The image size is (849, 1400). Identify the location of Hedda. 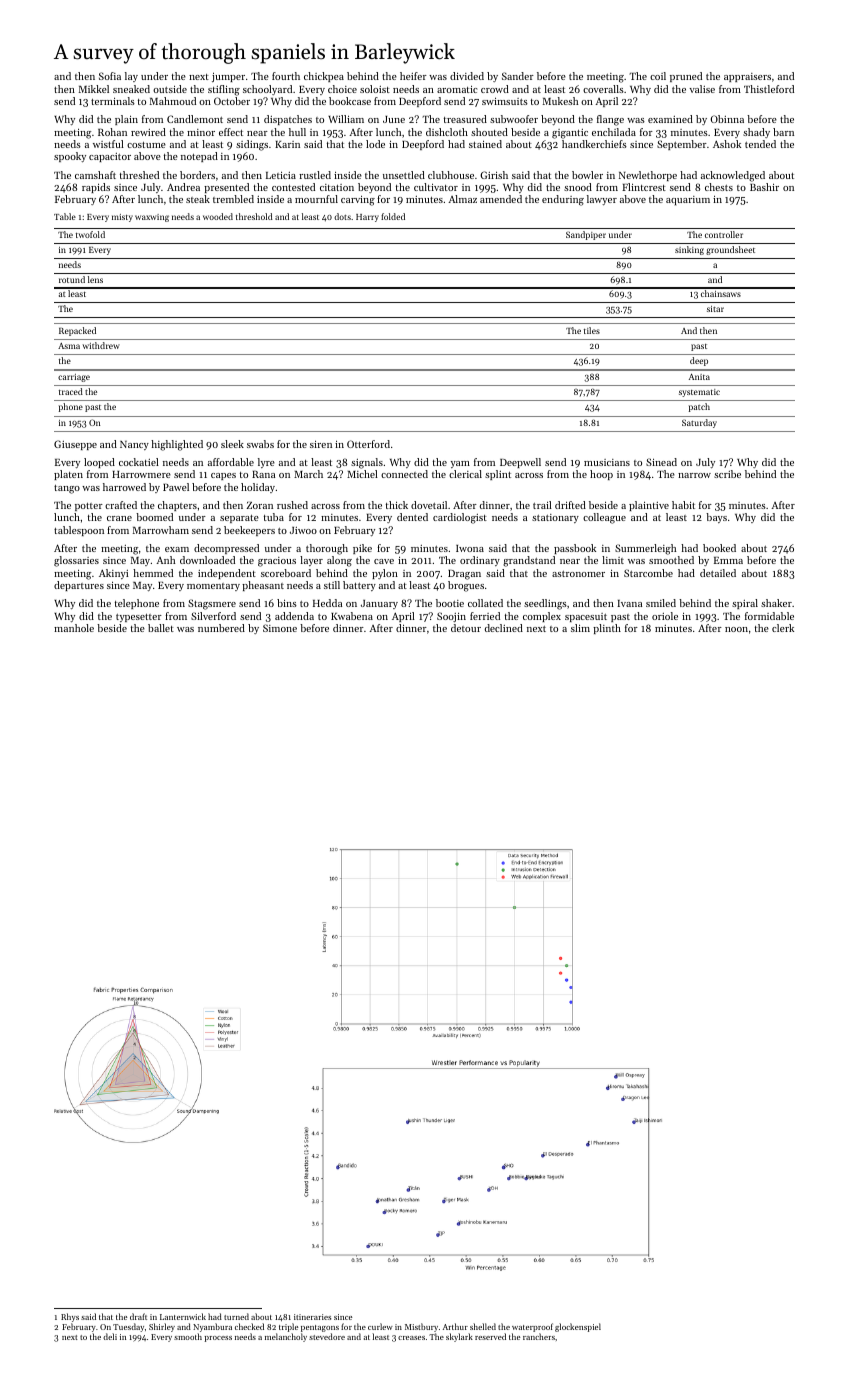
(327, 603).
